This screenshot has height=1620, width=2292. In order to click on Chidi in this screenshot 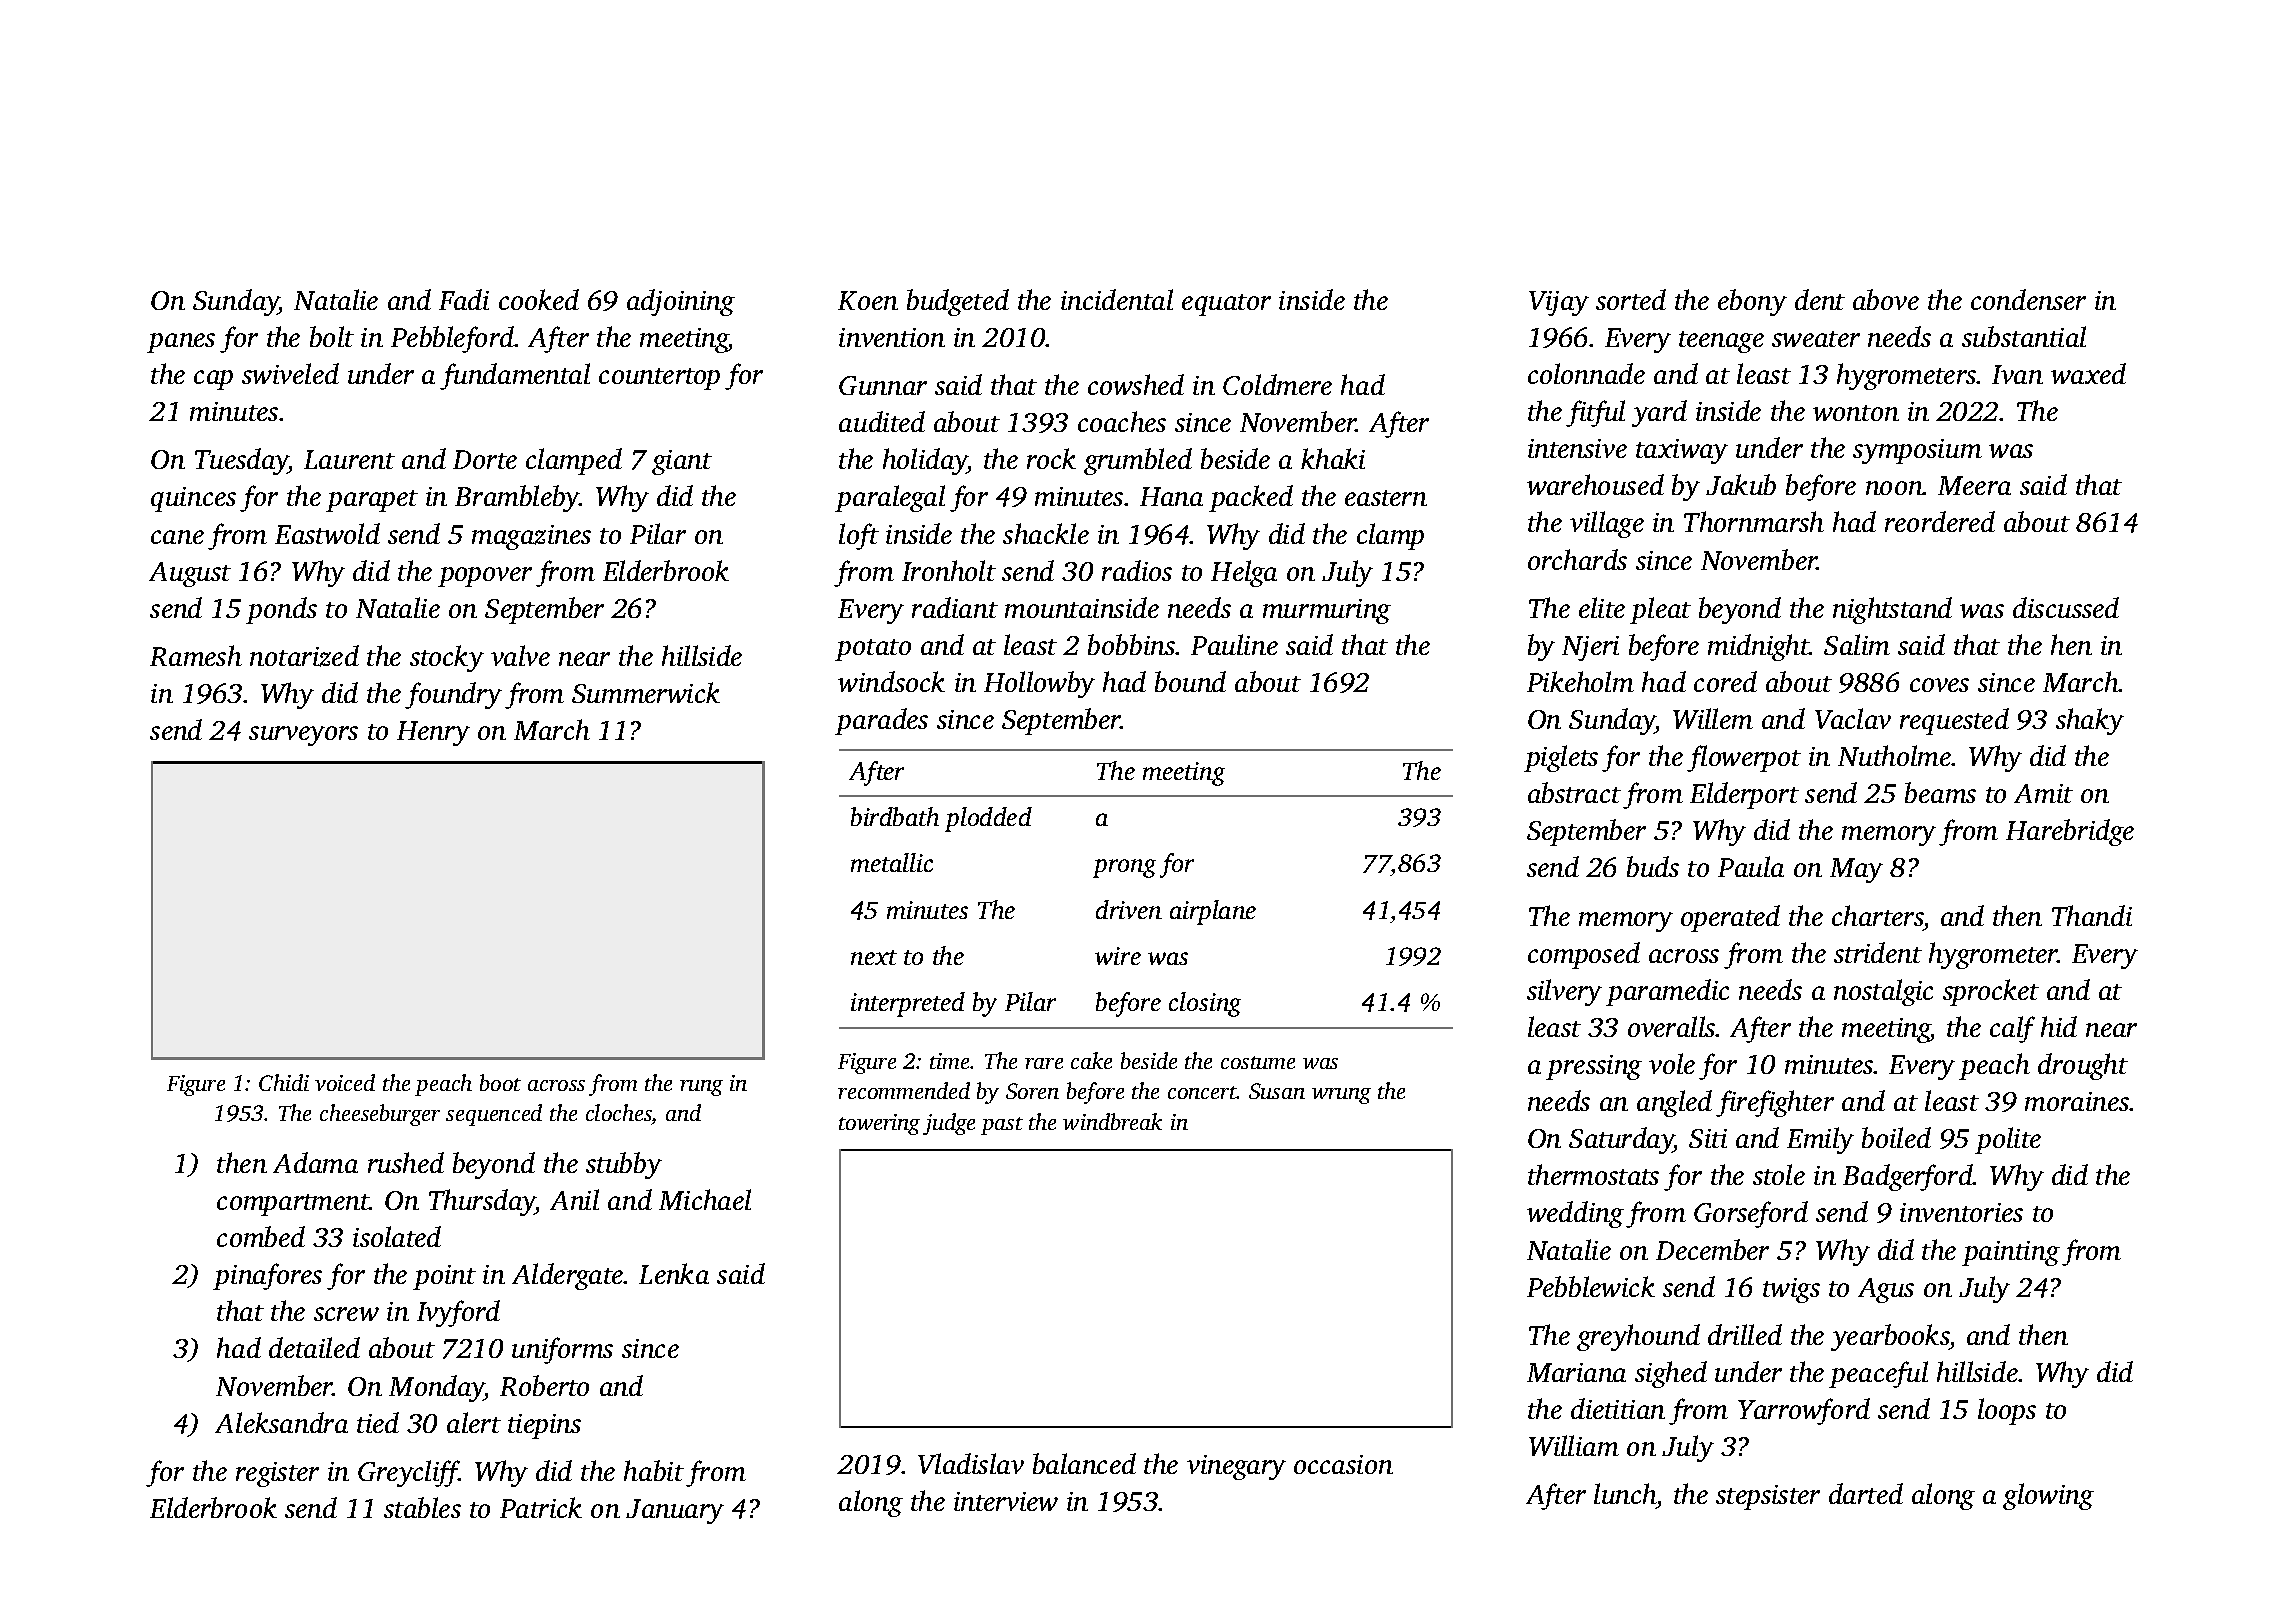, I will do `click(284, 1082)`.
